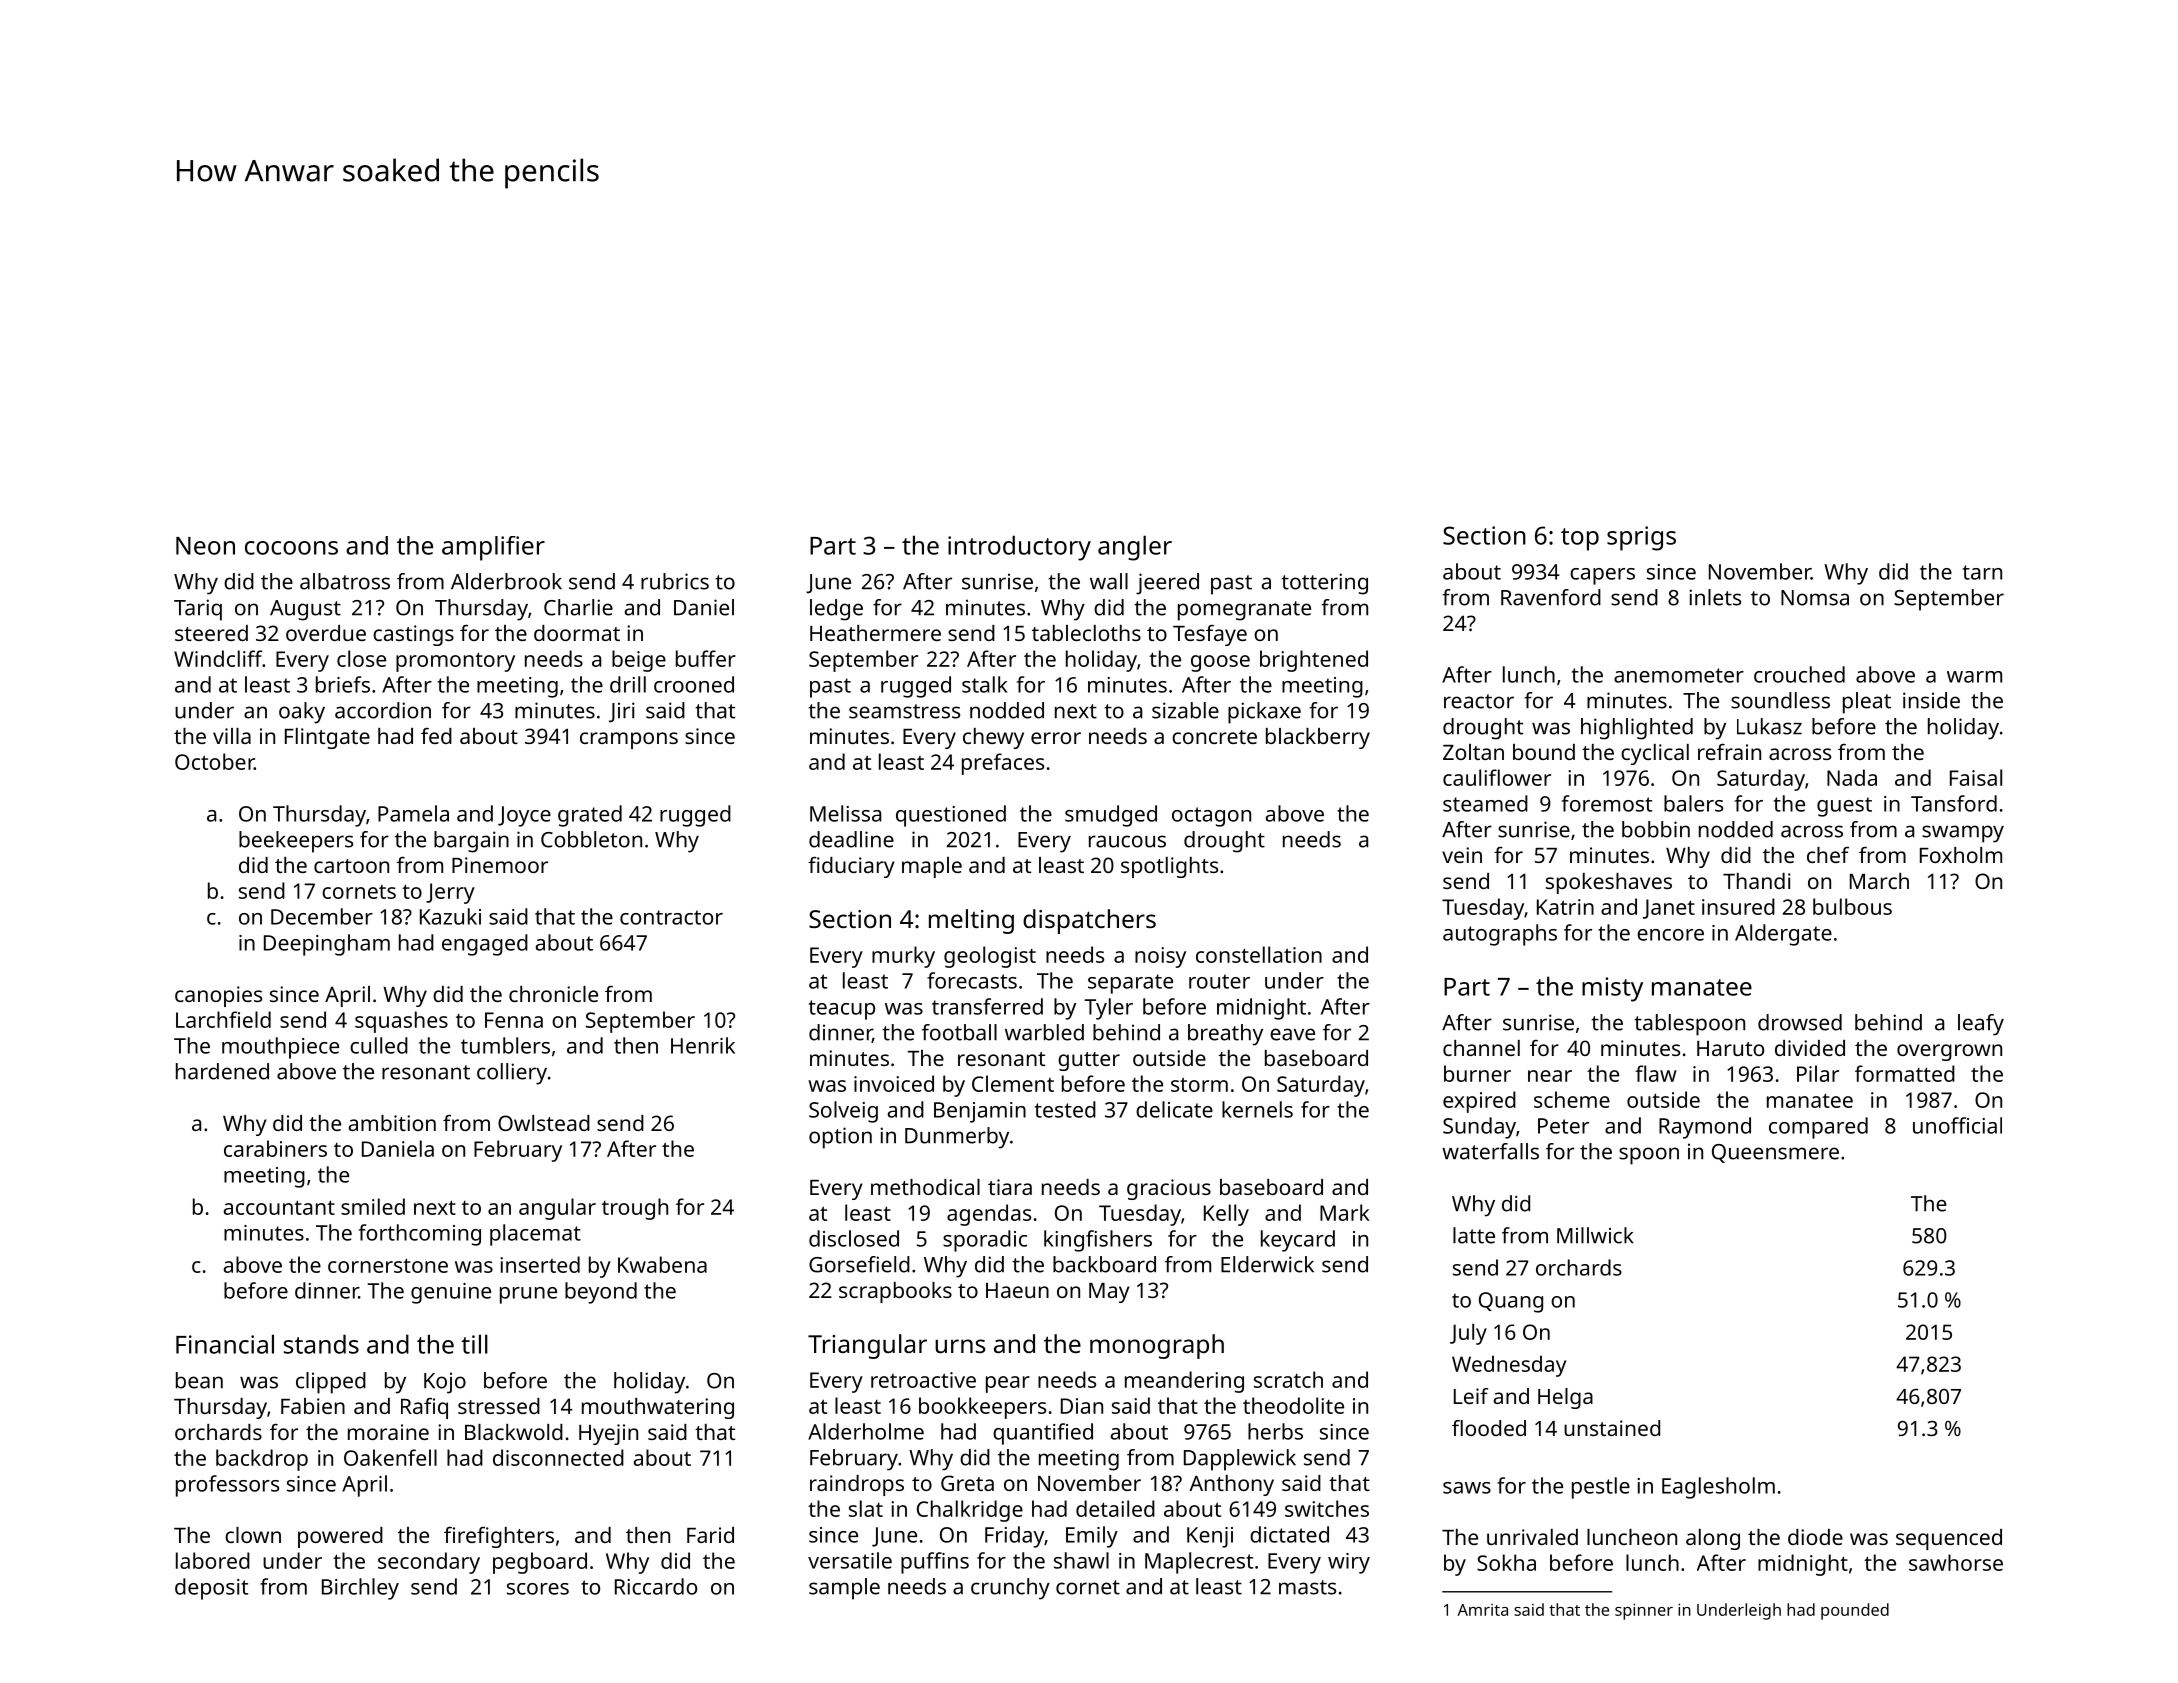  Describe the element at coordinates (1580, 539) in the screenshot. I see `top` at that location.
